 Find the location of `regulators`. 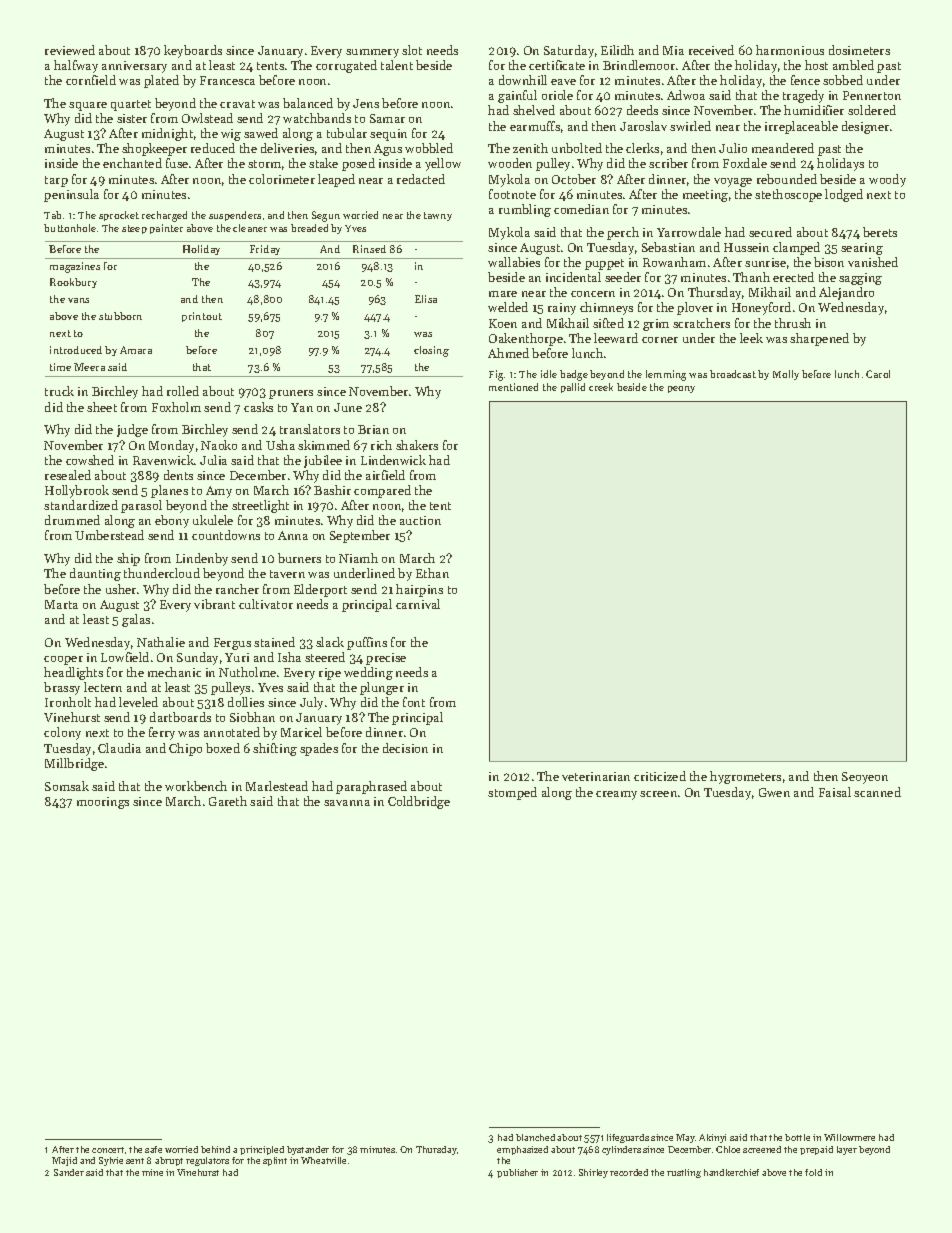

regulators is located at coordinates (207, 1161).
